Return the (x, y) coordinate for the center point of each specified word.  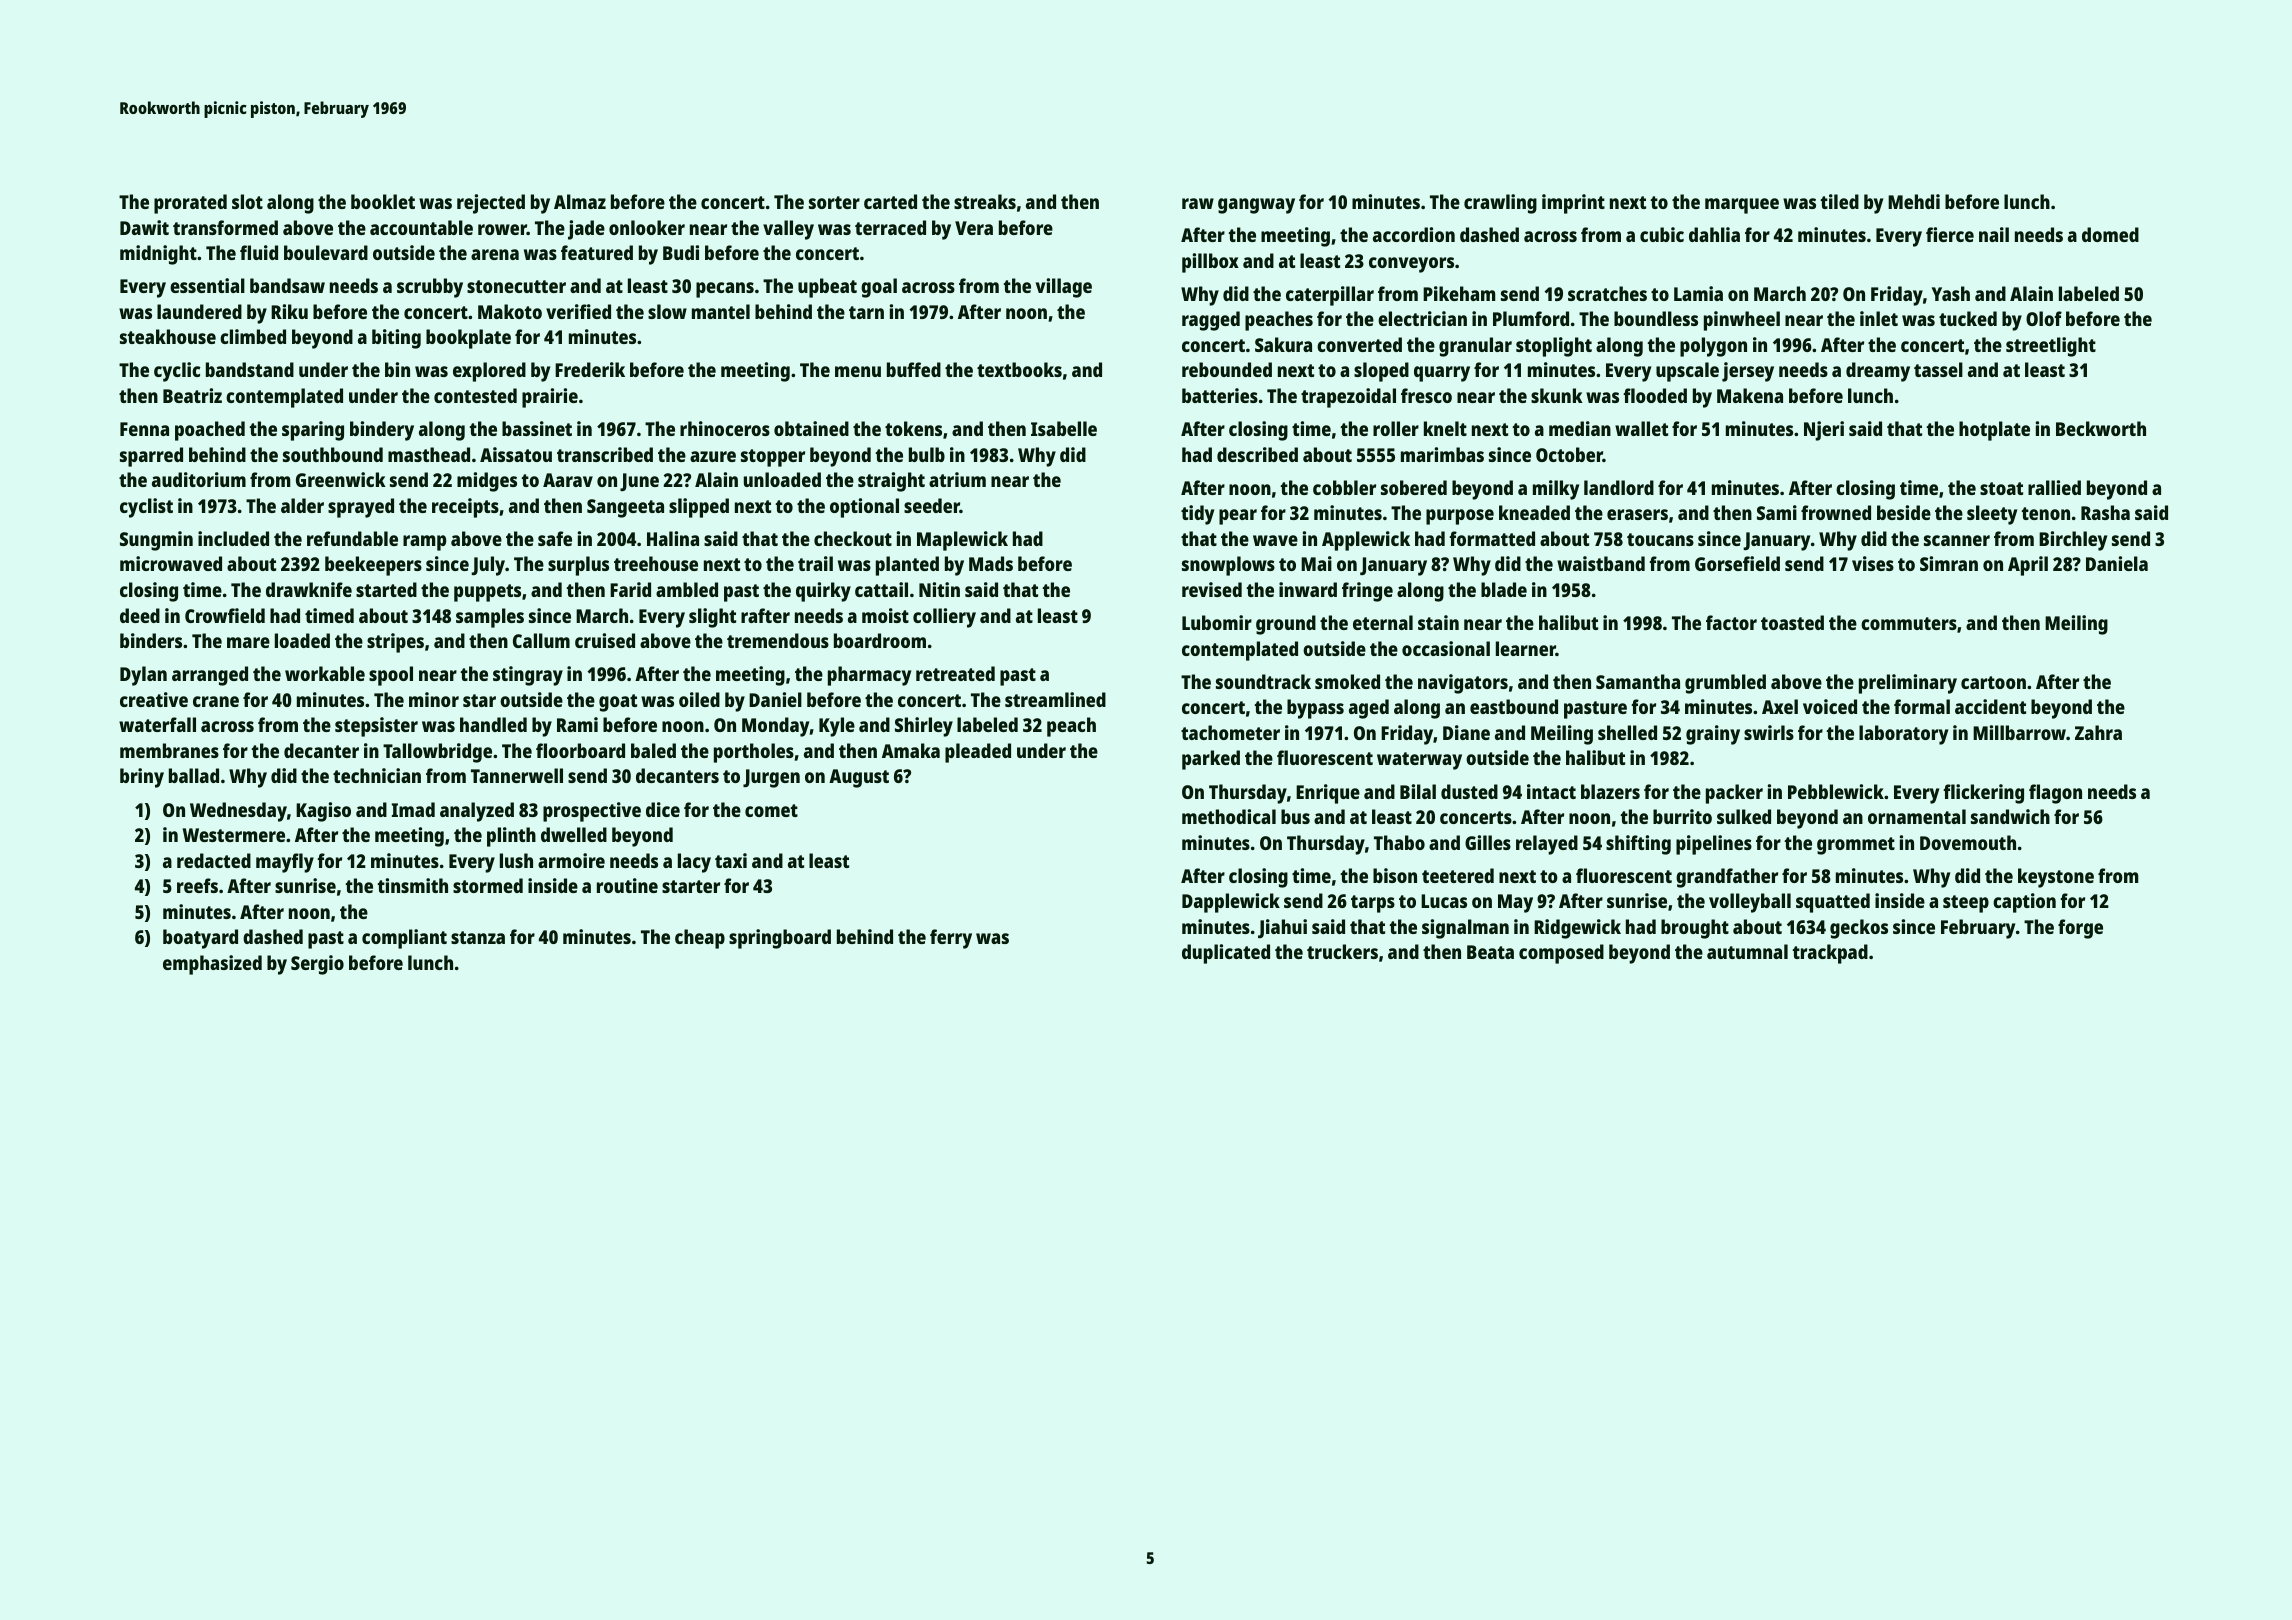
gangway (1256, 206)
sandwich (2010, 816)
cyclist (146, 508)
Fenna (144, 429)
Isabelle (1064, 428)
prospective (592, 812)
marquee (1742, 206)
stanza (478, 937)
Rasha (2105, 512)
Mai (1316, 563)
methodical (1229, 816)
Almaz (580, 201)
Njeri (1824, 431)
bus (1295, 816)
